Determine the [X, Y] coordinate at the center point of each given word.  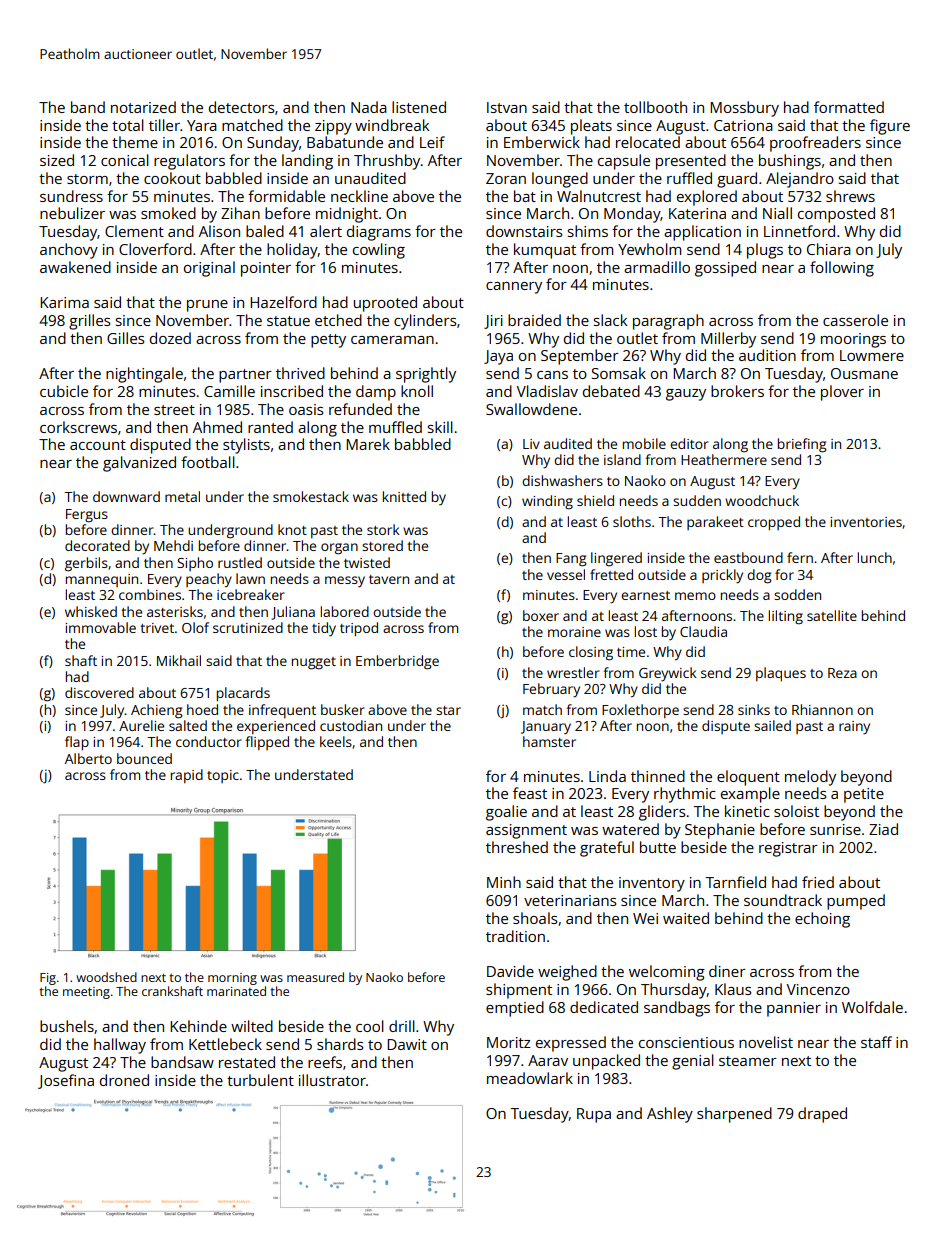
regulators [189, 162]
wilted [252, 1026]
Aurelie [141, 725]
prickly [722, 576]
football [208, 462]
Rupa [594, 1115]
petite [864, 795]
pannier [794, 1009]
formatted [849, 107]
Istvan [507, 107]
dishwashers [562, 480]
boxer [541, 615]
